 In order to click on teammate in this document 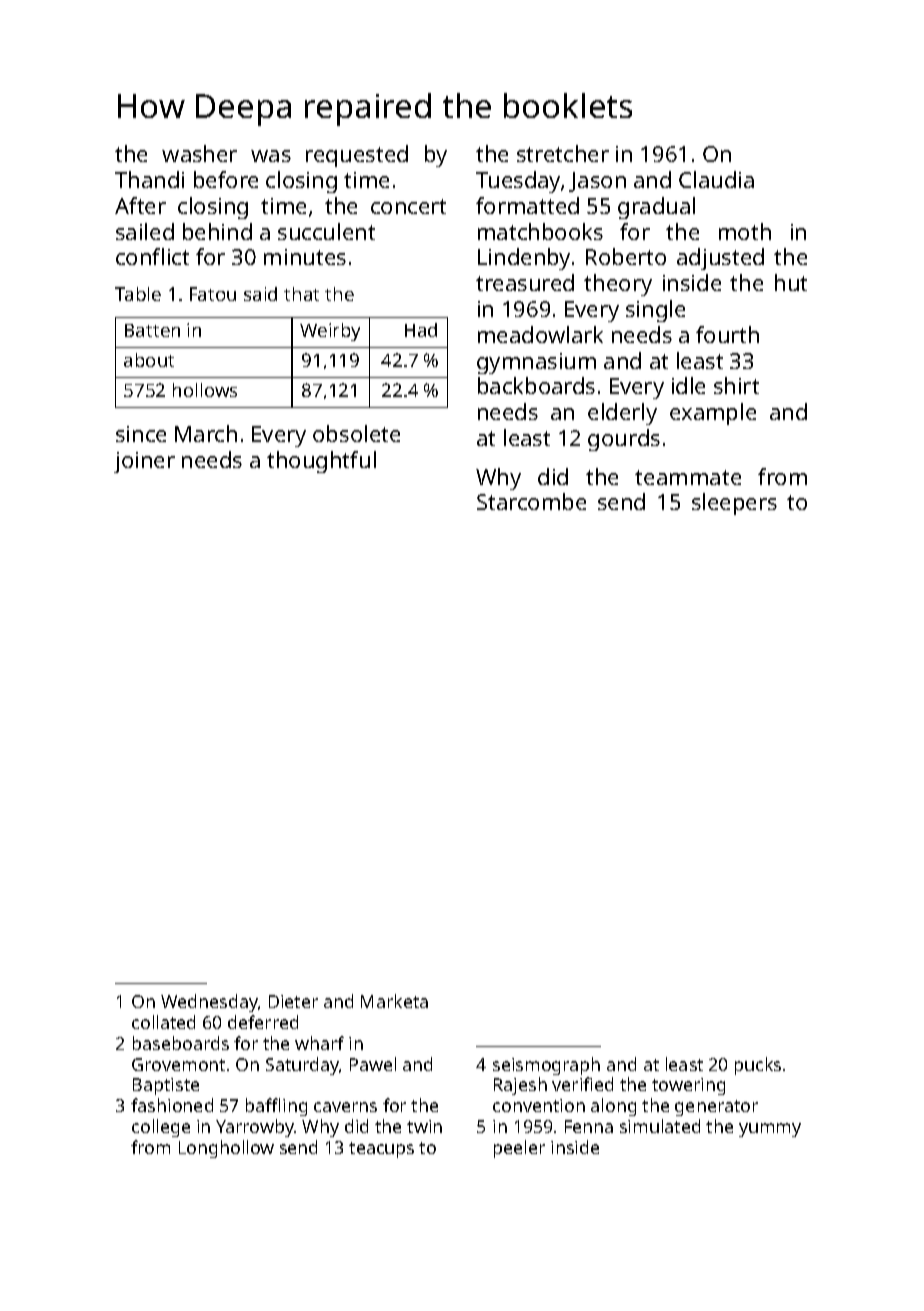, I will do `click(688, 477)`.
